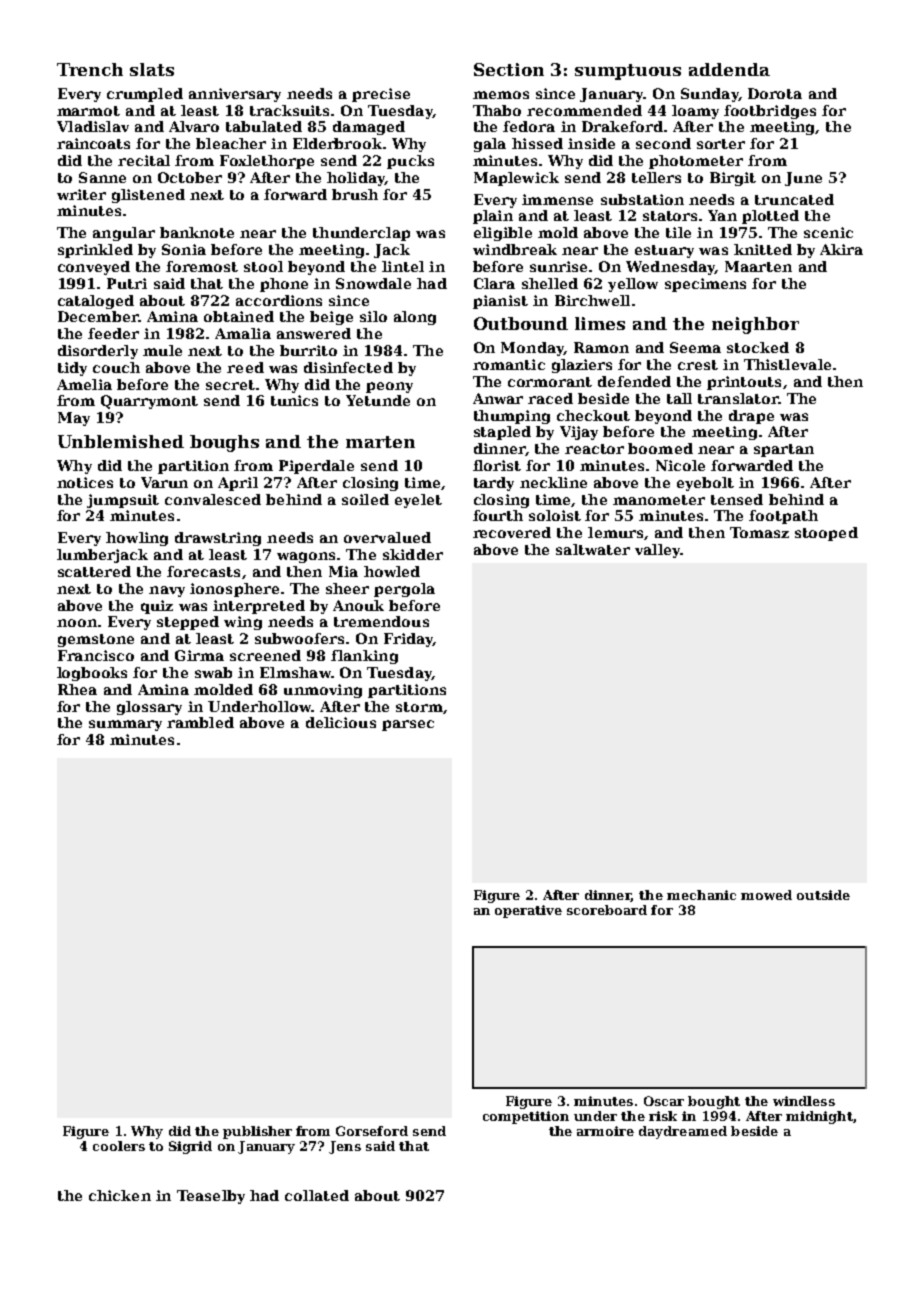 This screenshot has width=924, height=1308. What do you see at coordinates (766, 895) in the screenshot?
I see `mowed` at bounding box center [766, 895].
